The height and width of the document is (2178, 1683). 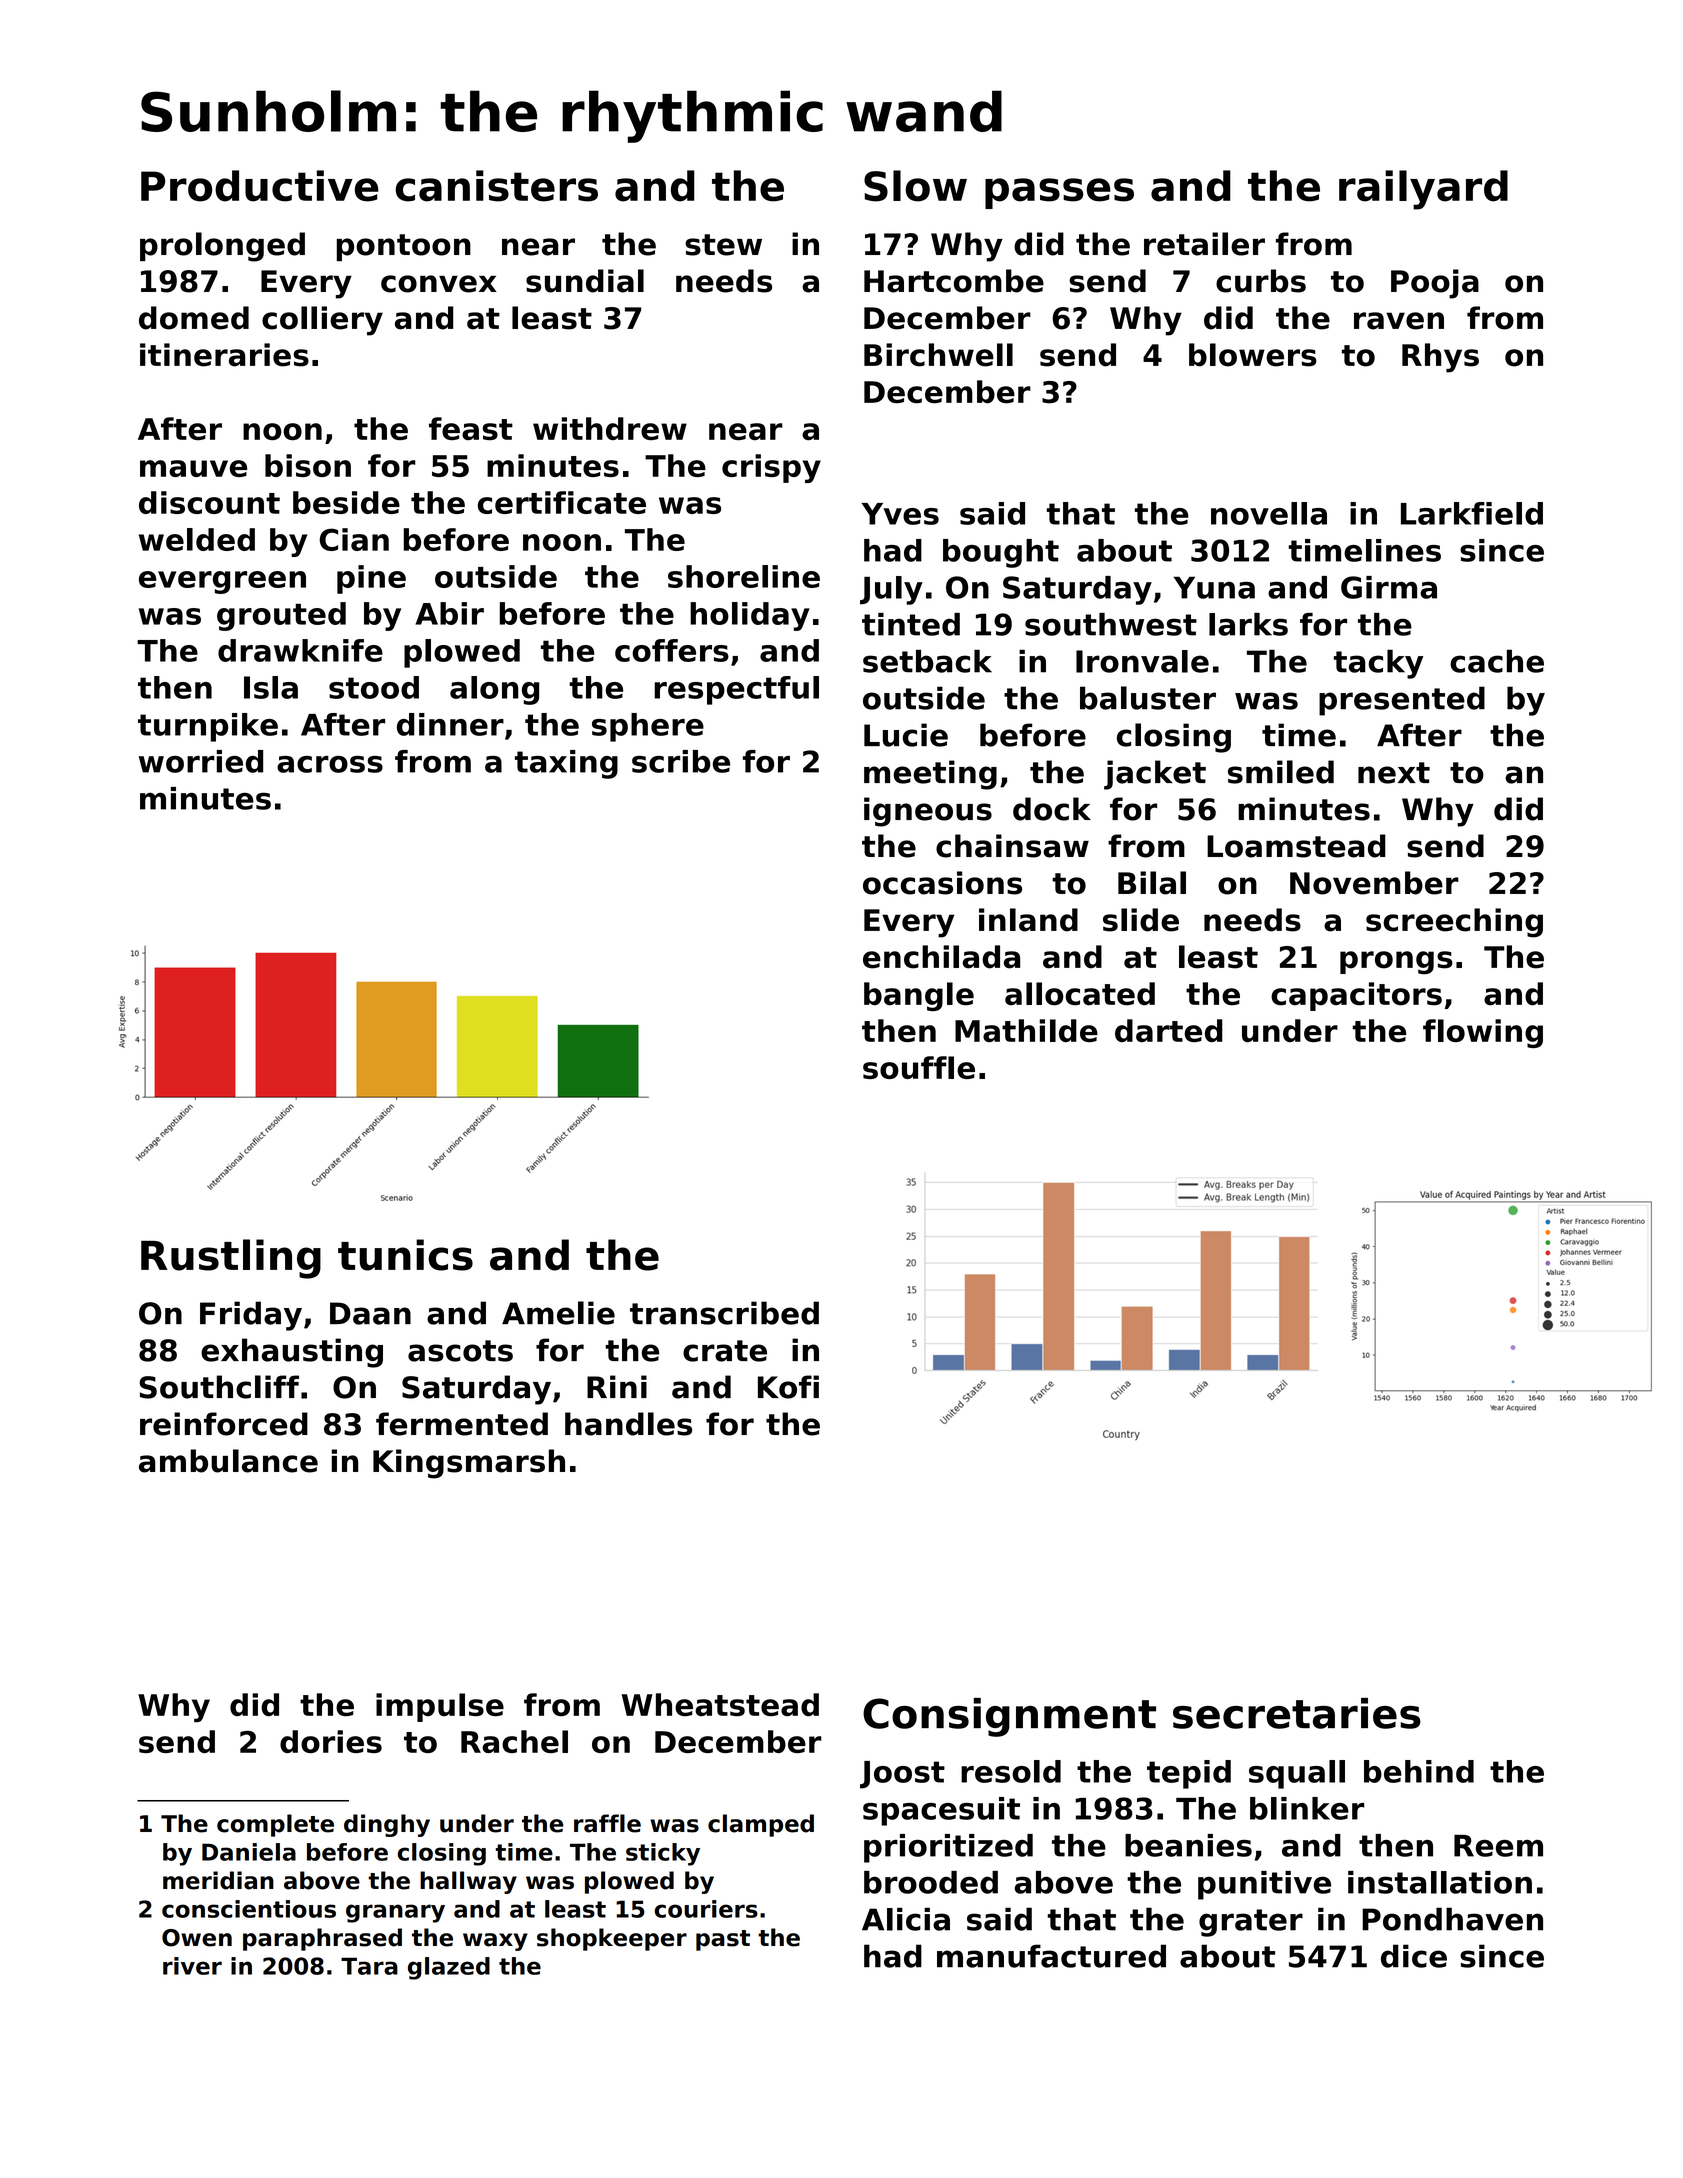 I want to click on Lucie, so click(x=906, y=735).
